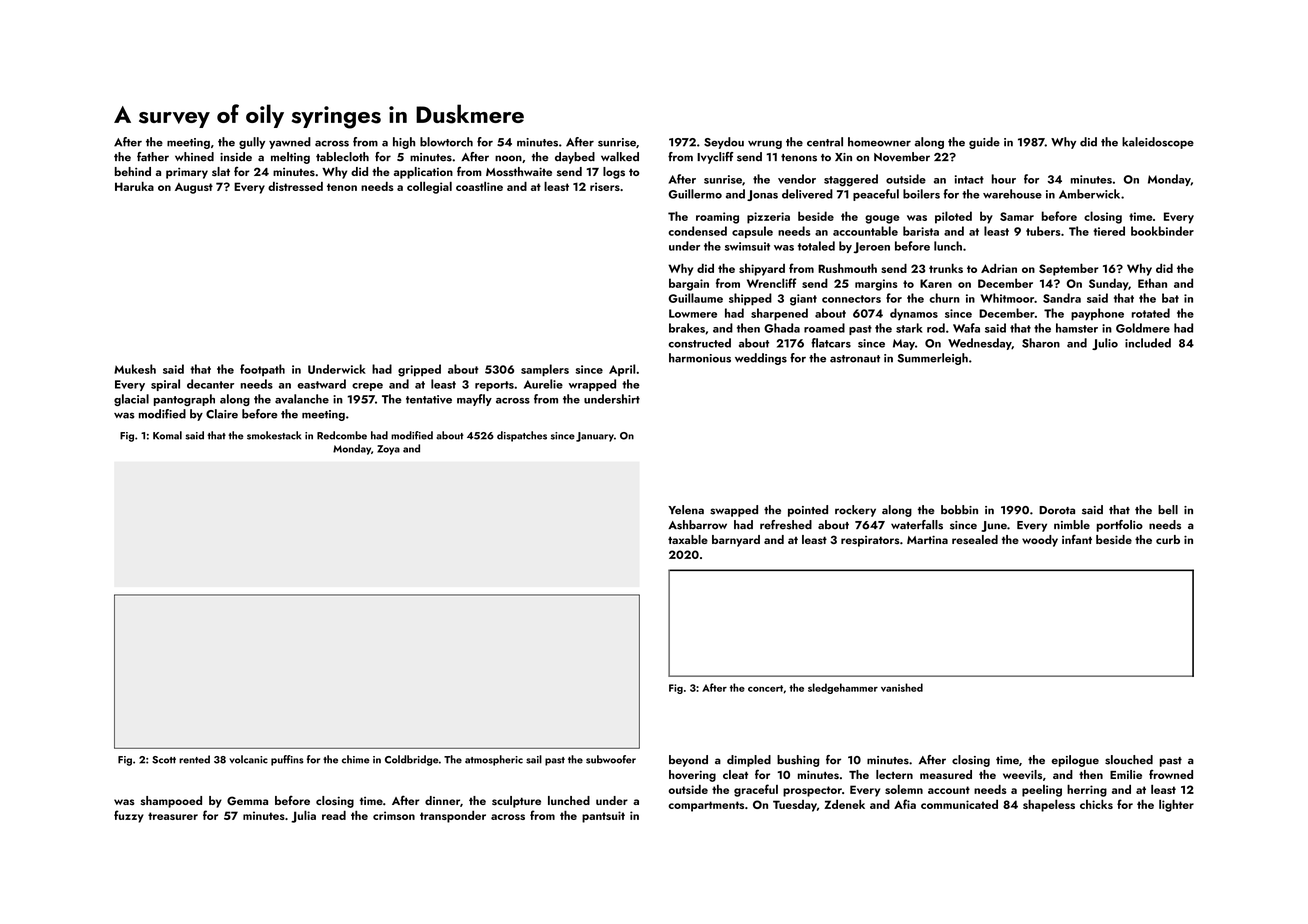 This screenshot has width=1308, height=924. Describe the element at coordinates (761, 359) in the screenshot. I see `weddings` at that location.
